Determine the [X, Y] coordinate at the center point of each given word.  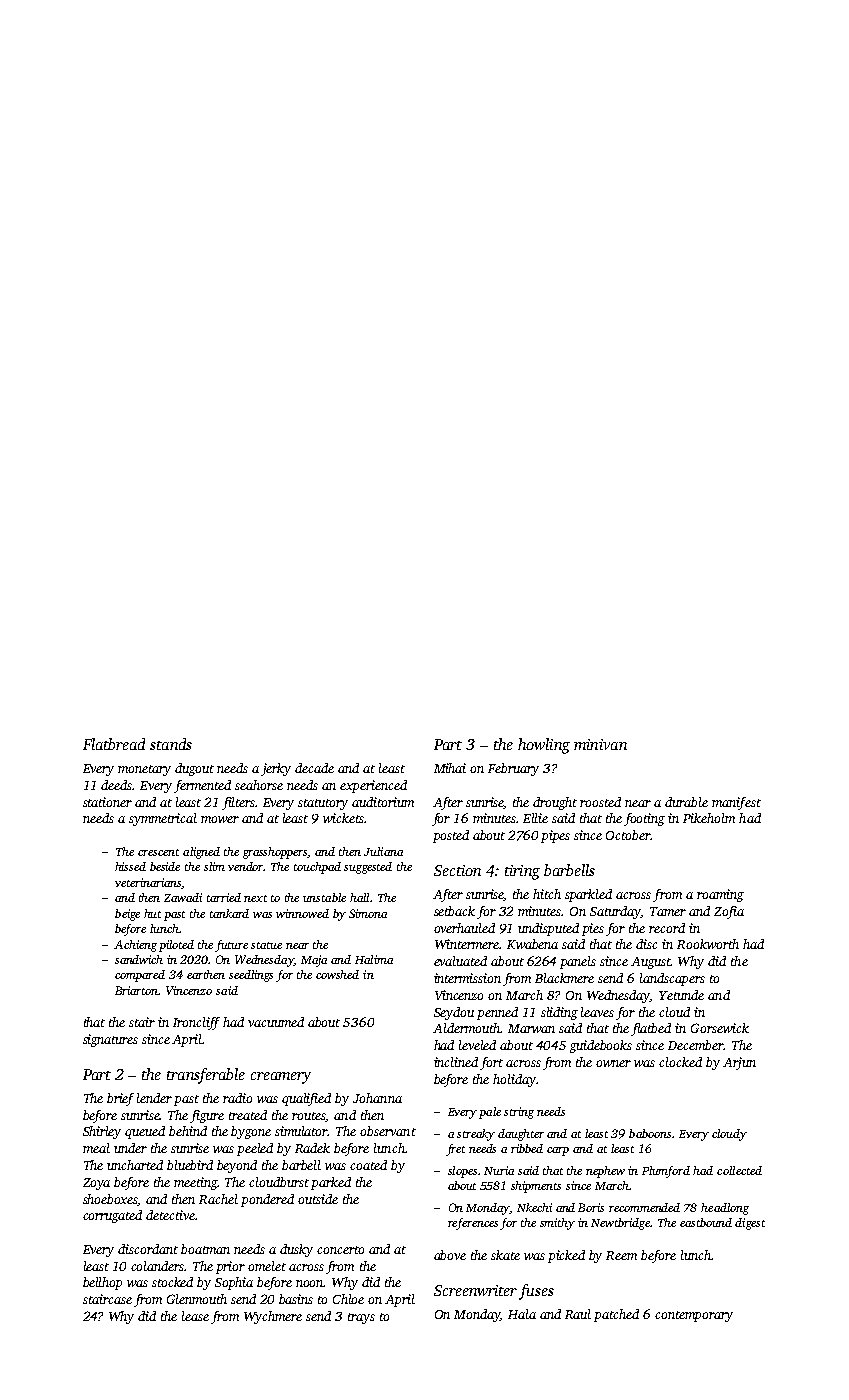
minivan [600, 744]
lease [195, 1316]
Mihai [450, 768]
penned [497, 1013]
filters [239, 803]
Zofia [729, 912]
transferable [206, 1076]
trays [361, 1318]
